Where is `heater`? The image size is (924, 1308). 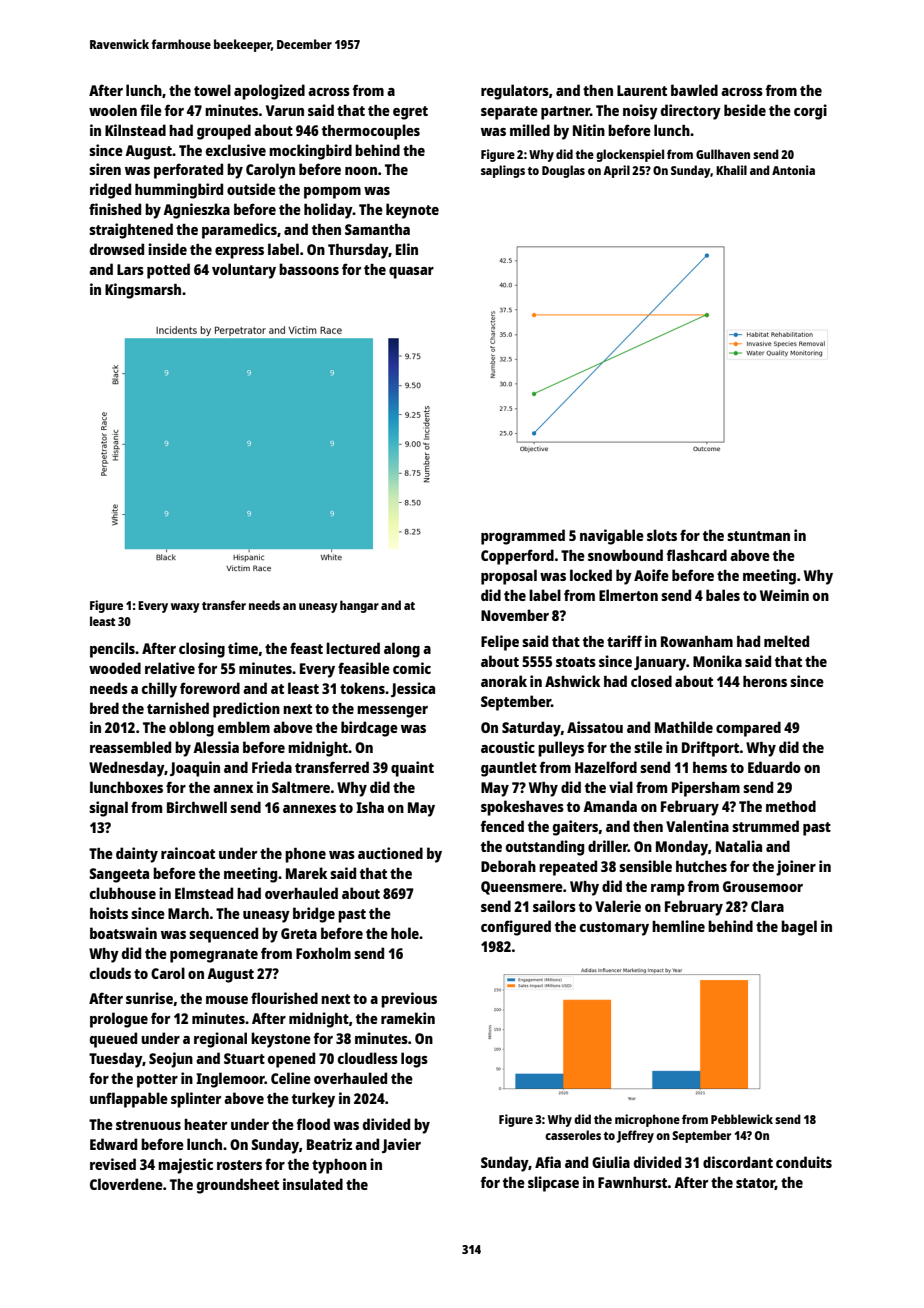
heater is located at coordinates (205, 1124).
